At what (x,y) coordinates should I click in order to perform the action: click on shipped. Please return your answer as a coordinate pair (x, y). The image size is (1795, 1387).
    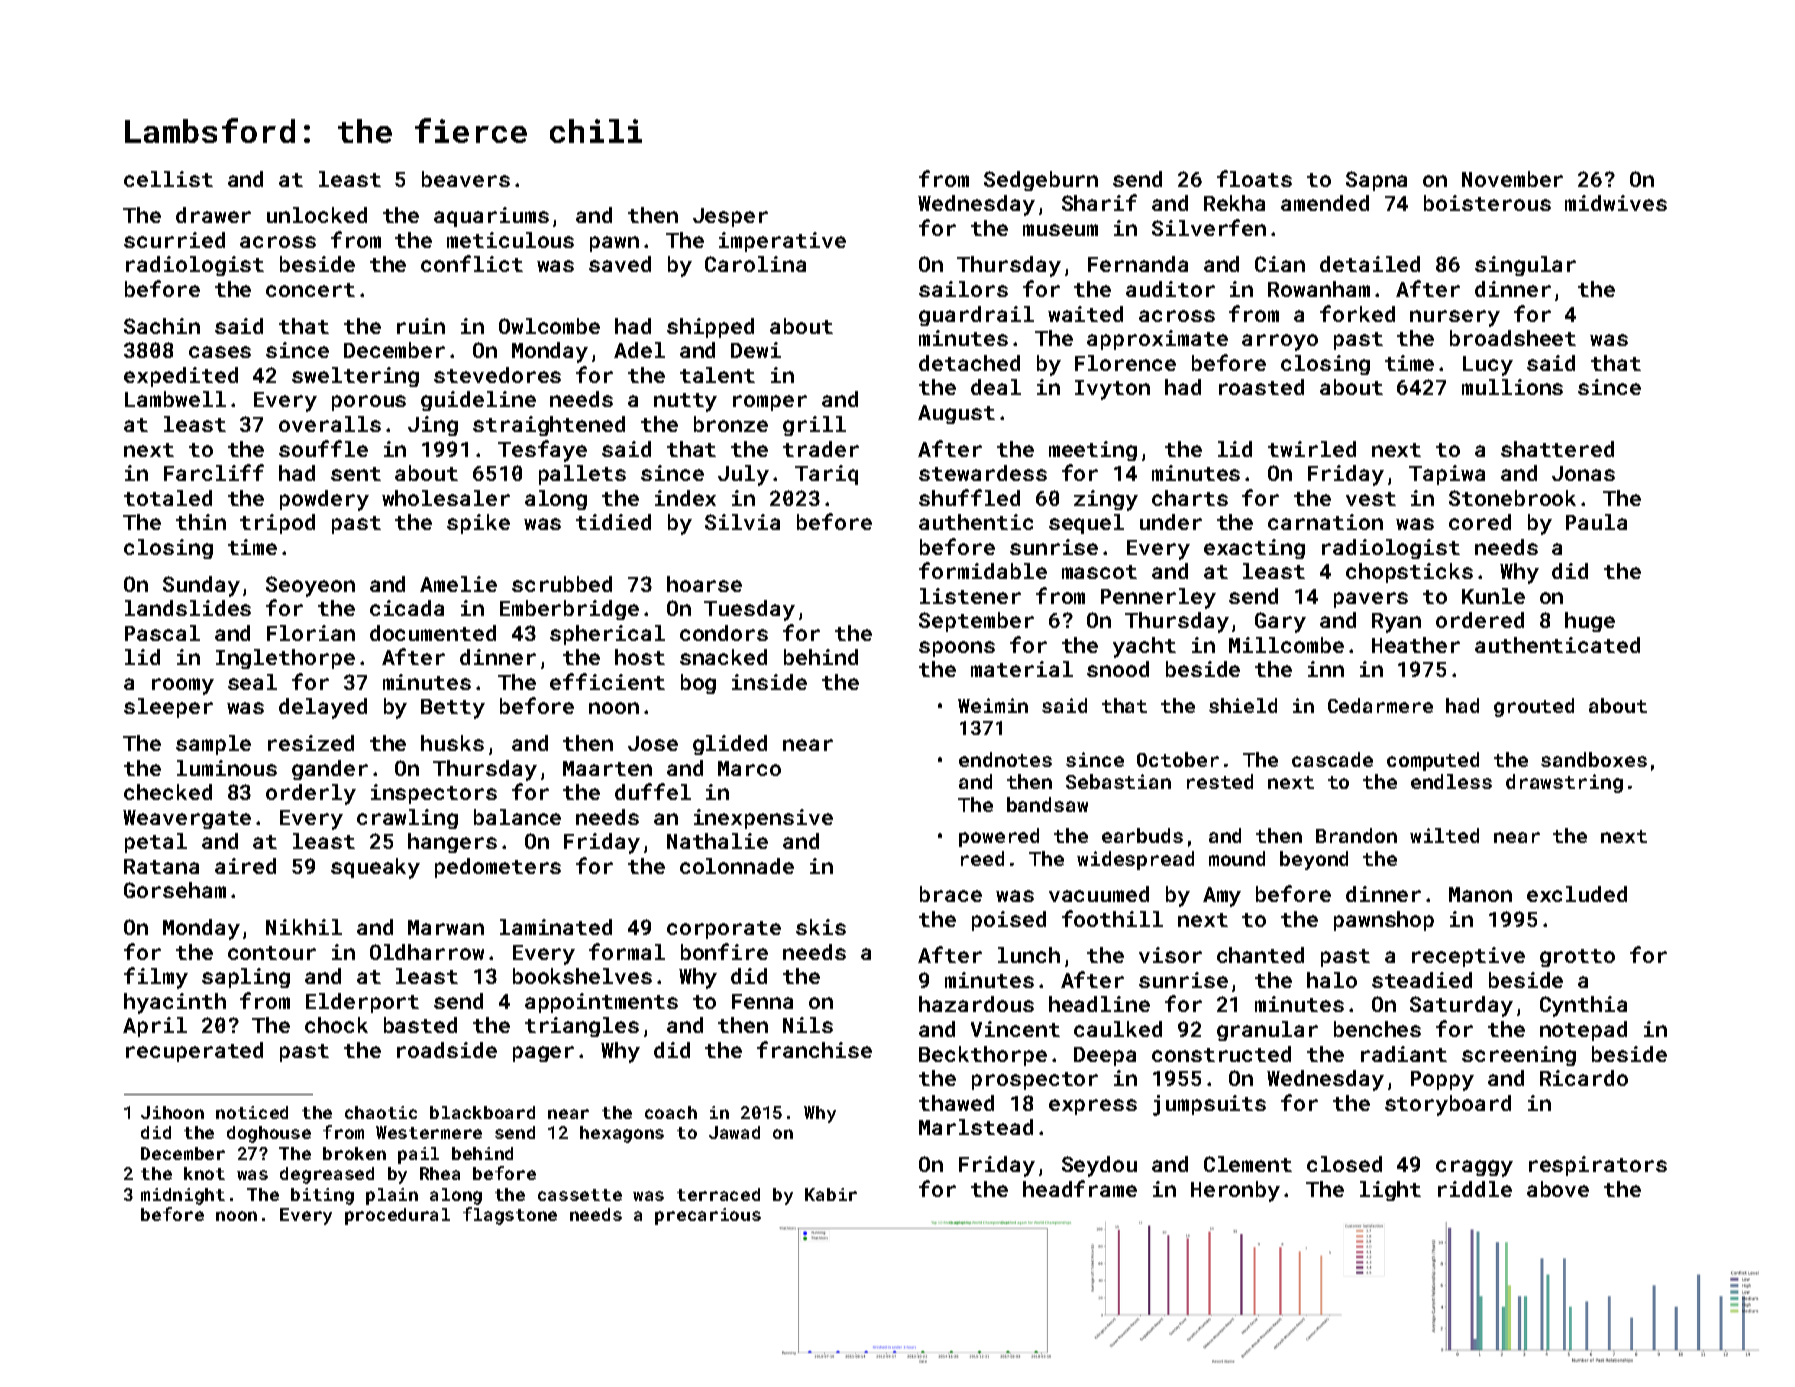
    Looking at the image, I should click on (710, 328).
